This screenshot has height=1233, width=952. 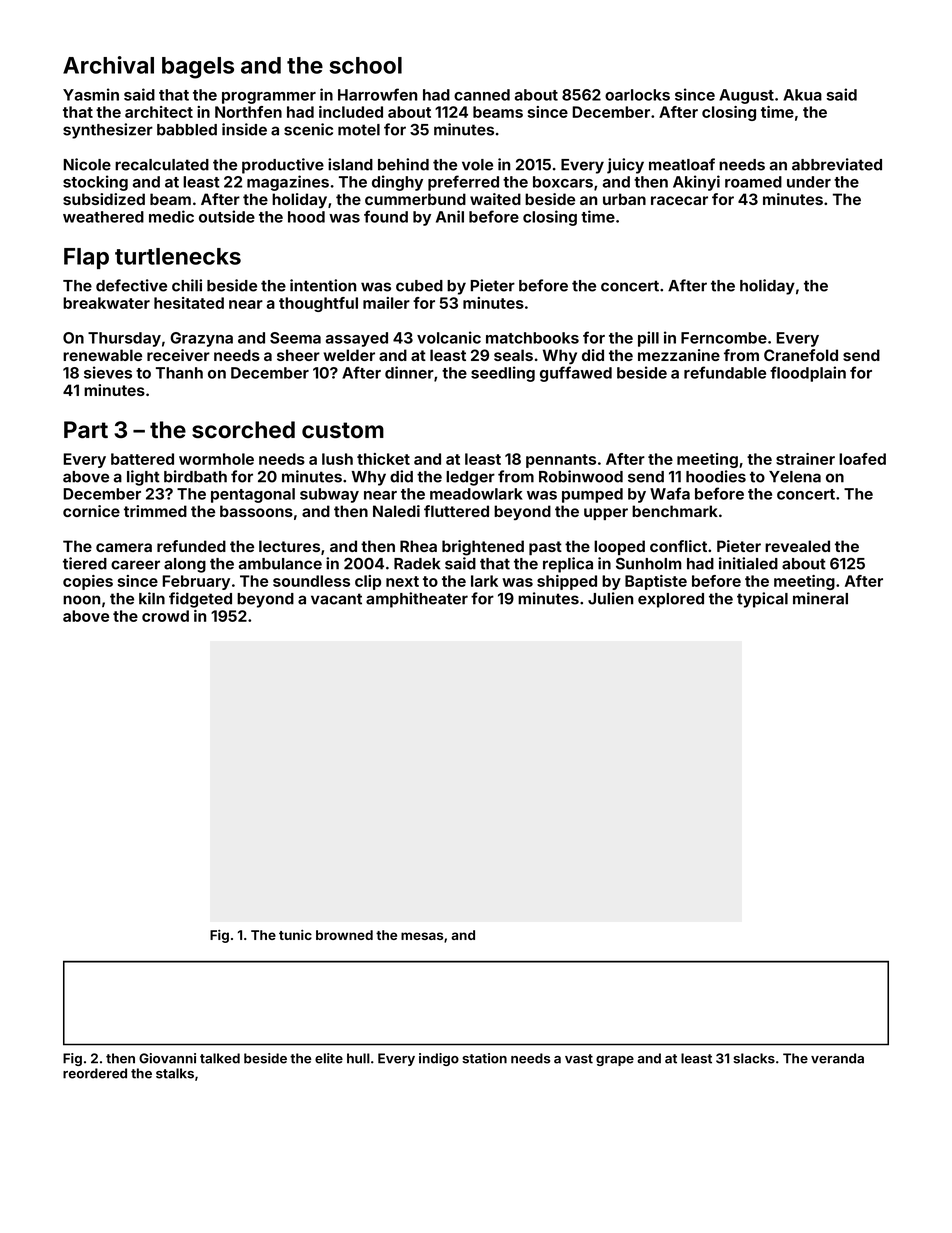 I want to click on tunic, so click(x=295, y=935).
